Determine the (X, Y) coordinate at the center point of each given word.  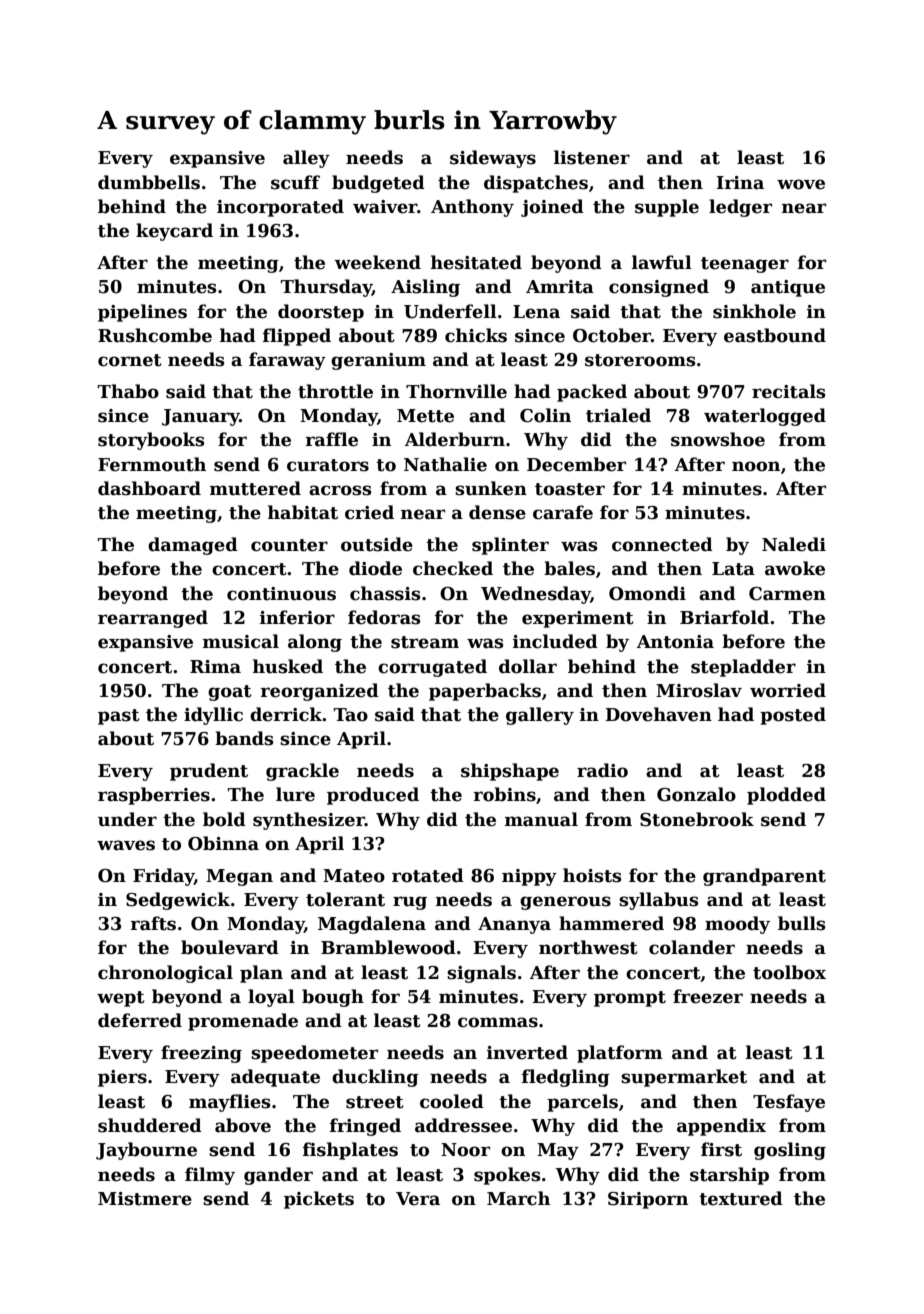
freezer (708, 996)
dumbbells (149, 182)
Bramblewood (388, 947)
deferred (140, 1020)
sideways (493, 159)
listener (592, 157)
